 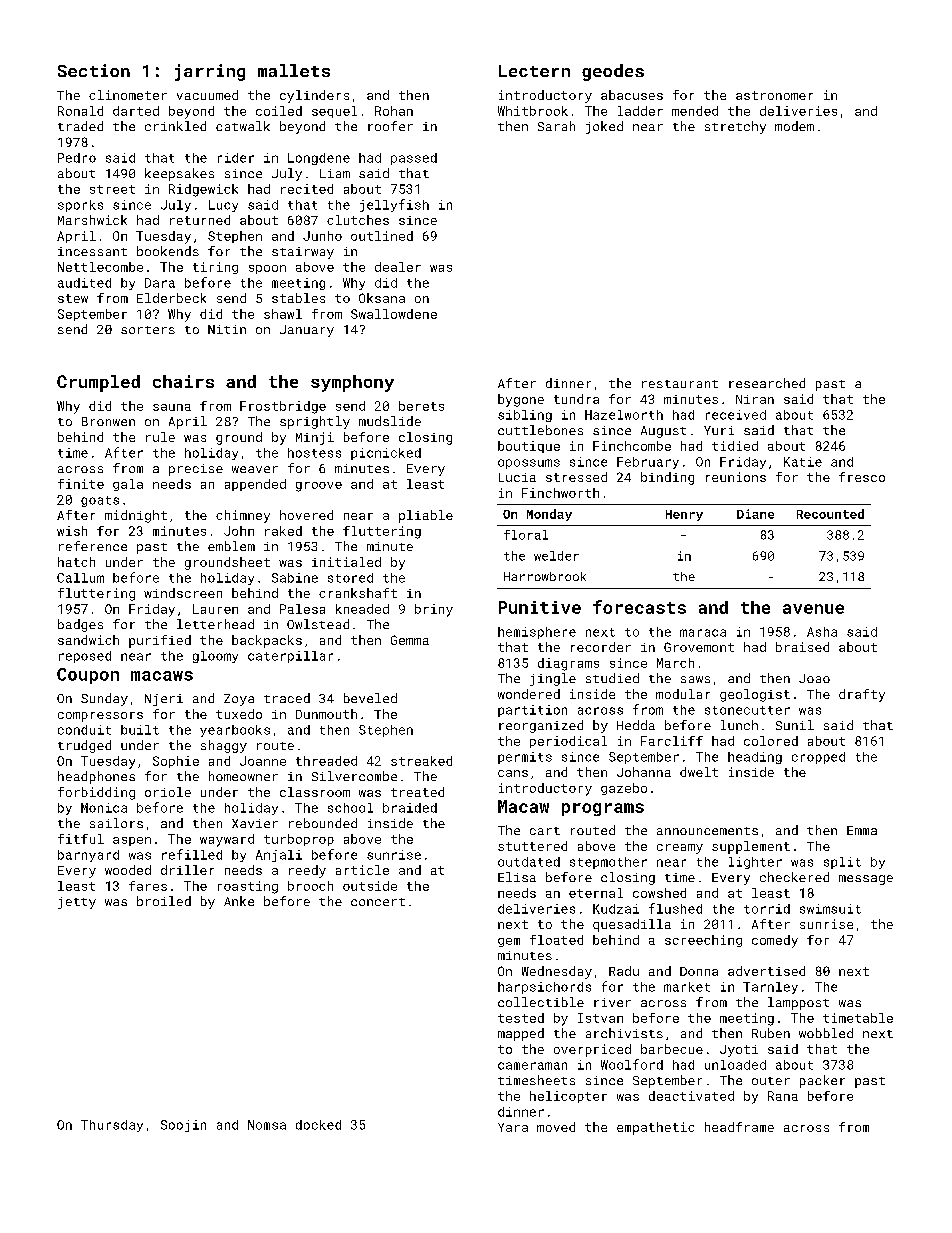 What do you see at coordinates (160, 283) in the image?
I see `Dara` at bounding box center [160, 283].
